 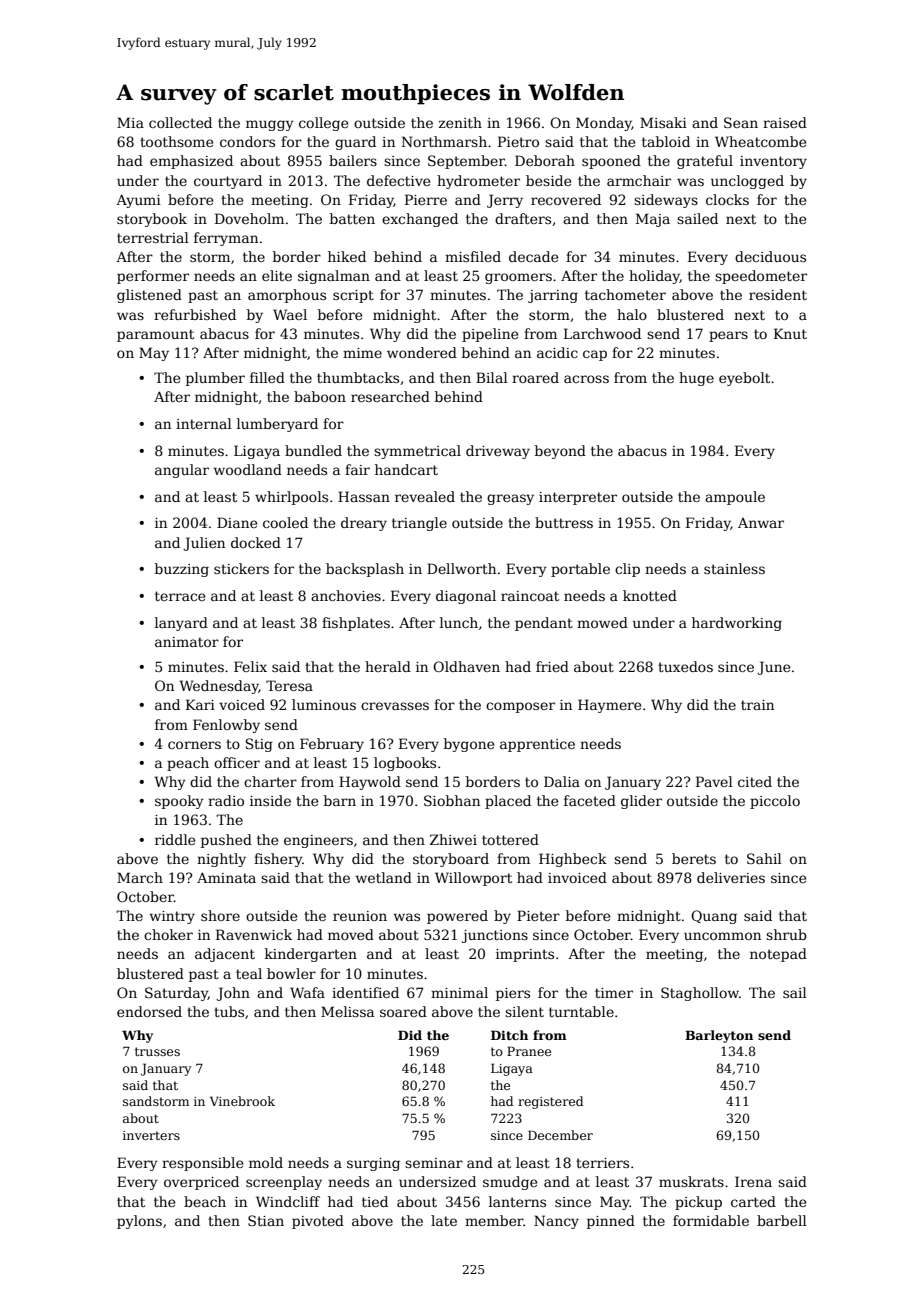 What do you see at coordinates (242, 1101) in the screenshot?
I see `Vinebrook` at bounding box center [242, 1101].
